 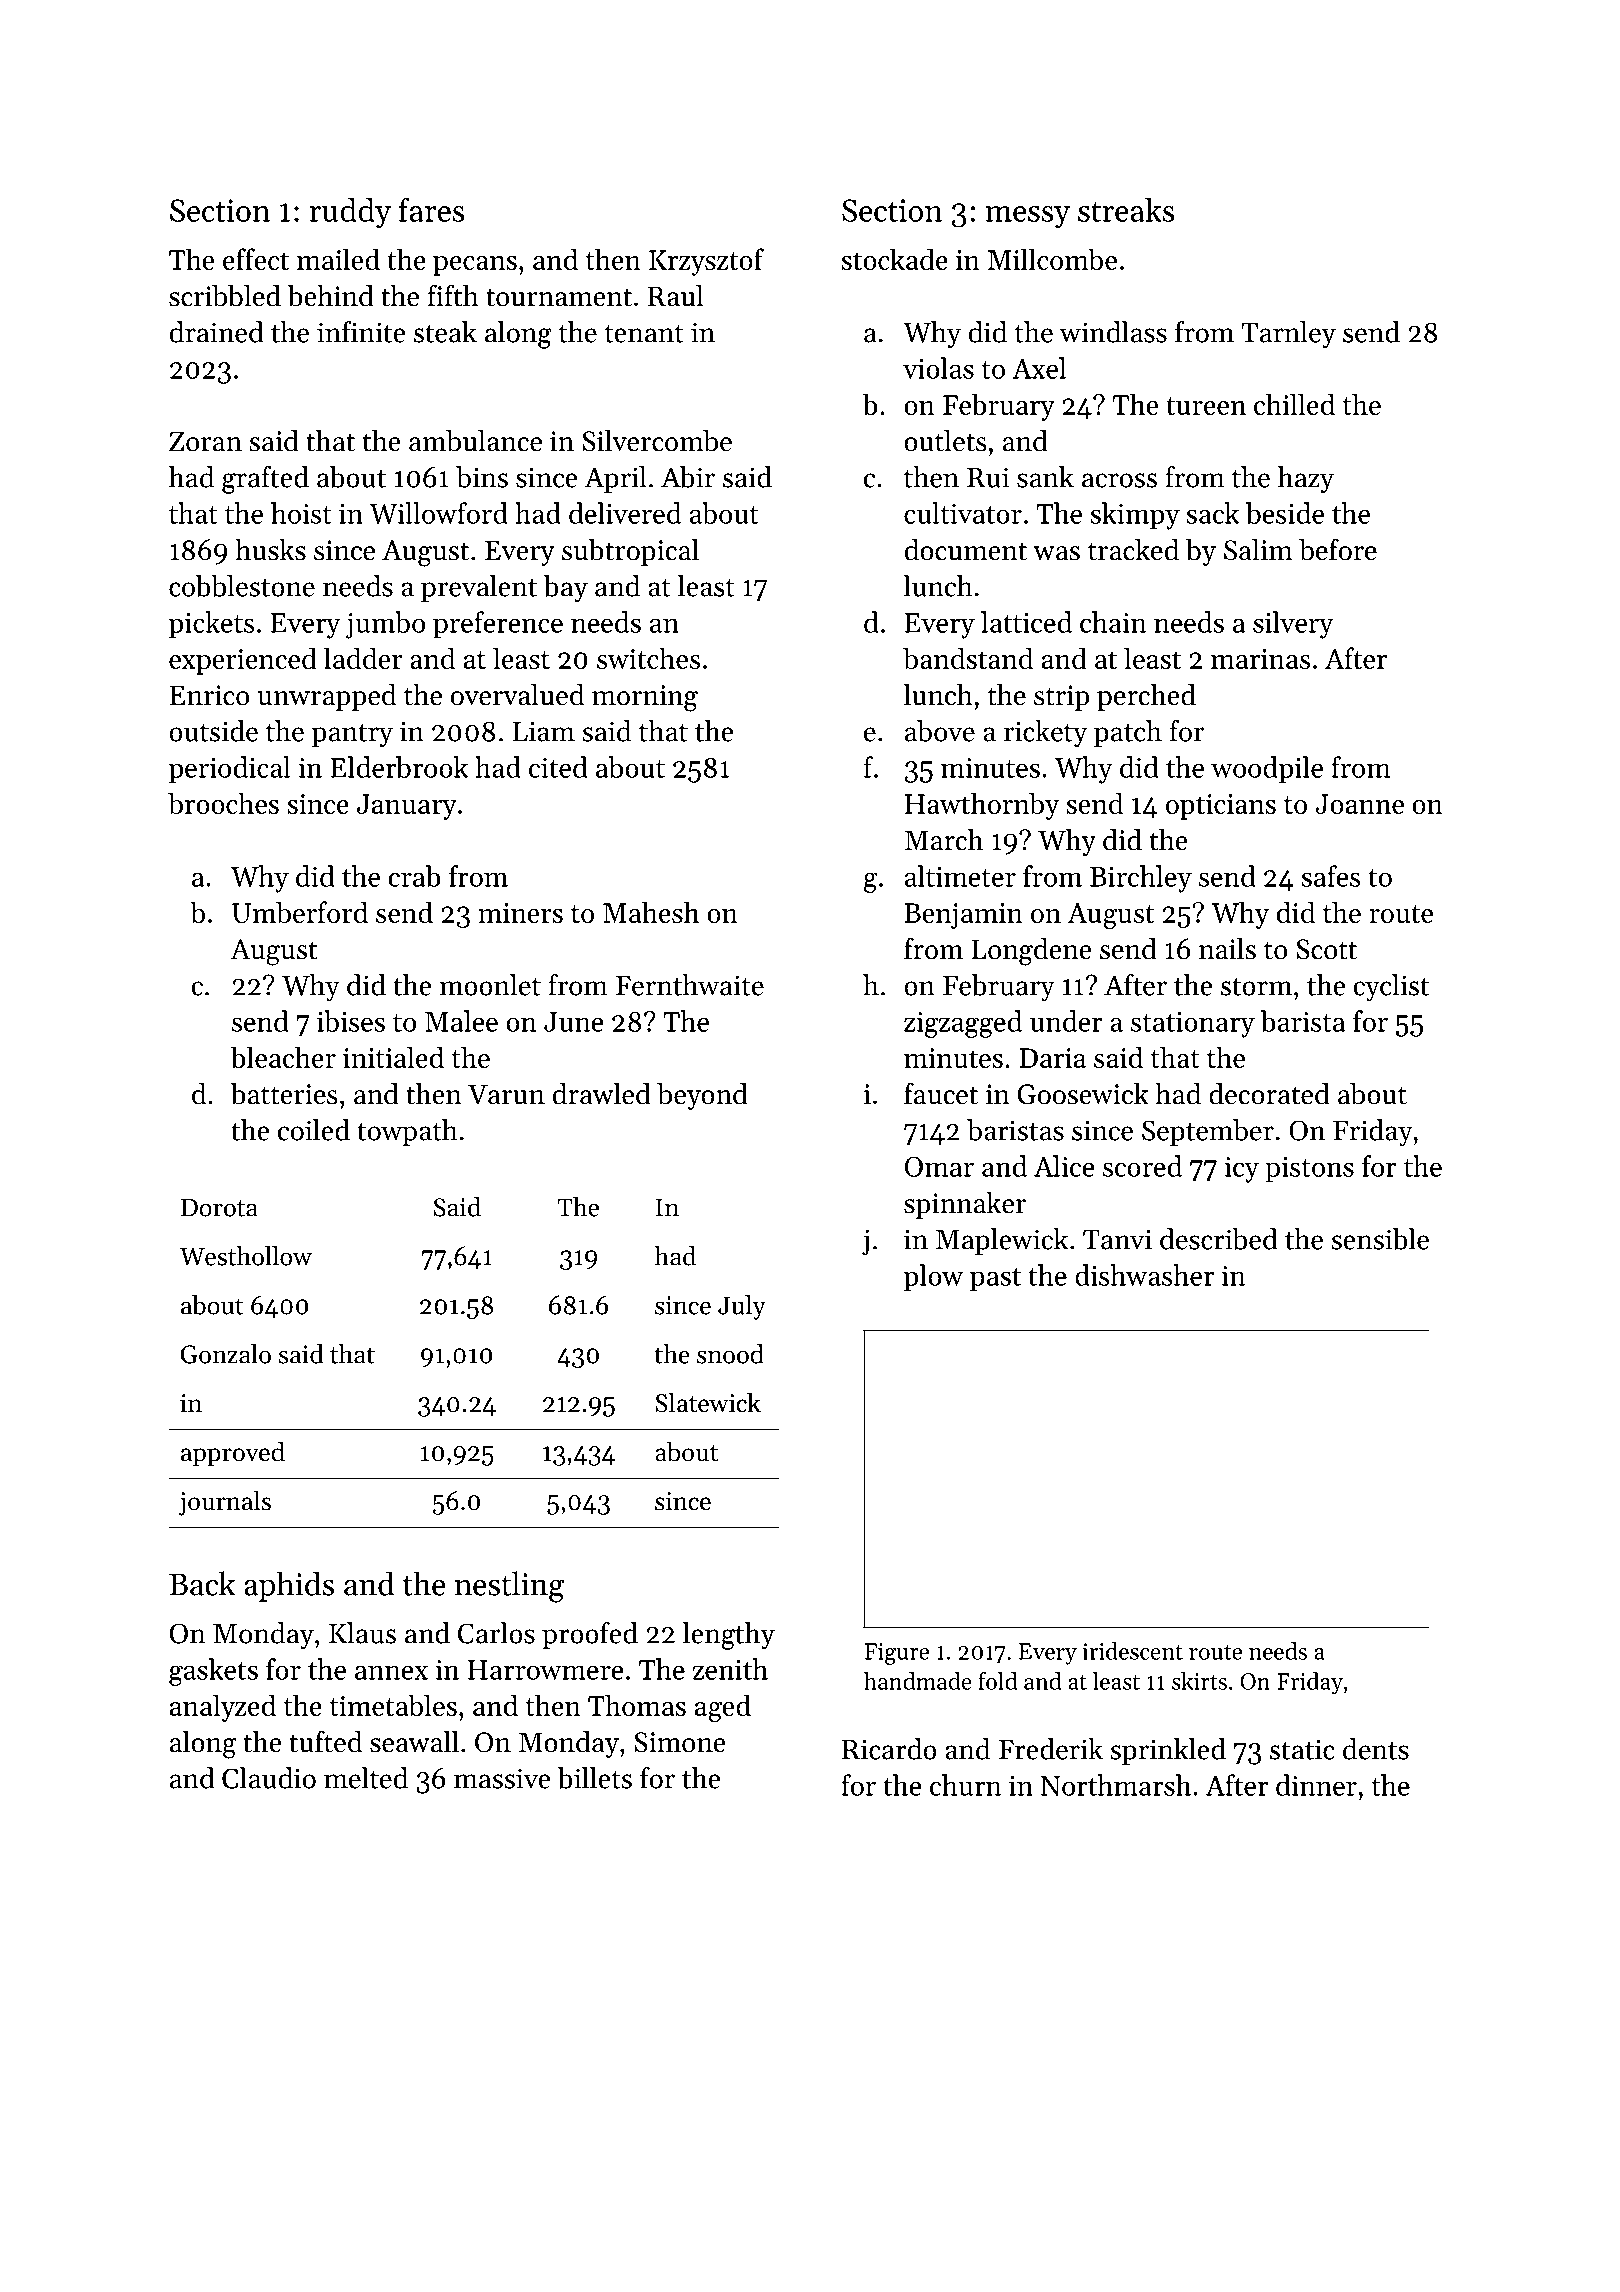 I want to click on cyclist, so click(x=1391, y=988).
